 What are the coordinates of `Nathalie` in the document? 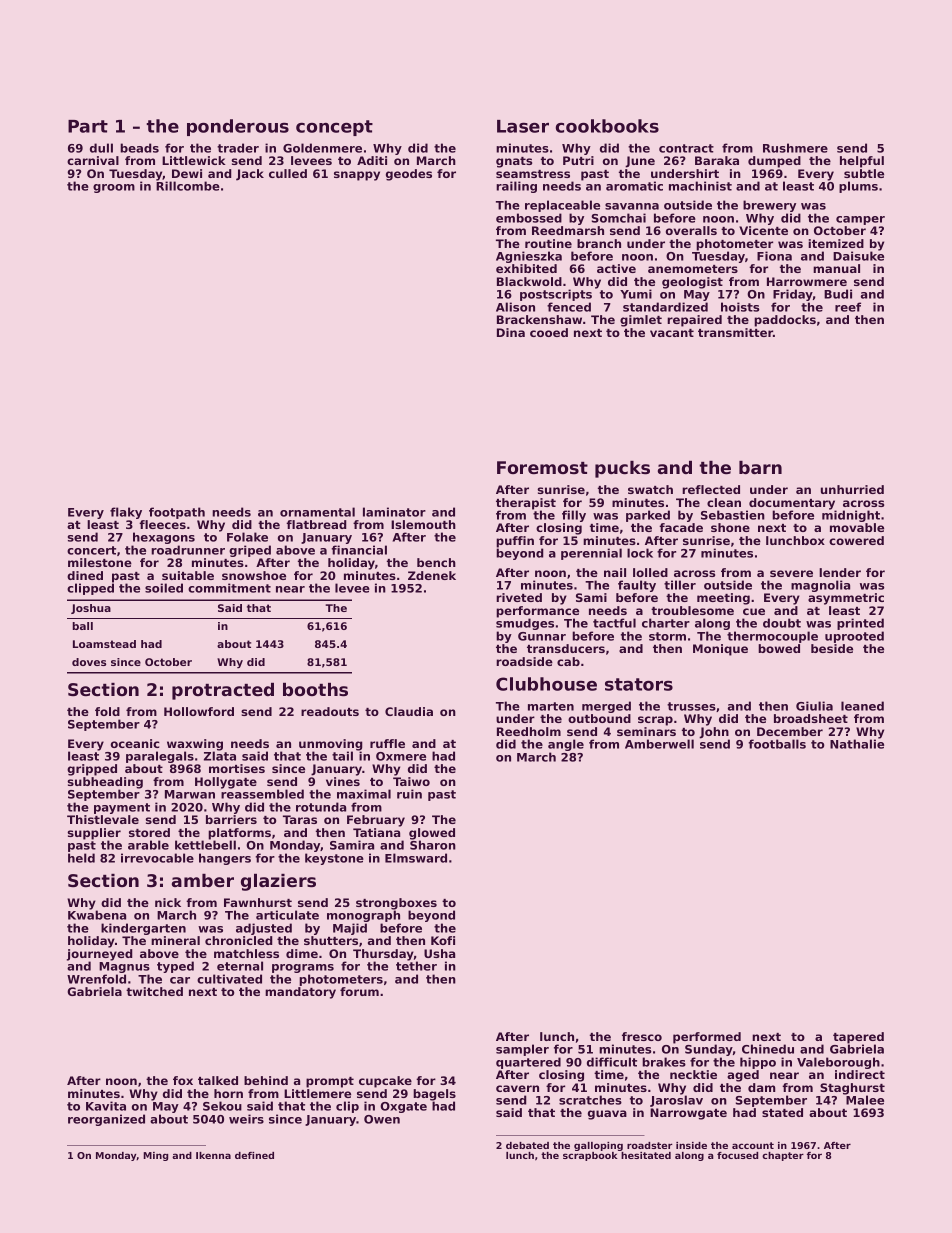 It's located at (857, 744).
